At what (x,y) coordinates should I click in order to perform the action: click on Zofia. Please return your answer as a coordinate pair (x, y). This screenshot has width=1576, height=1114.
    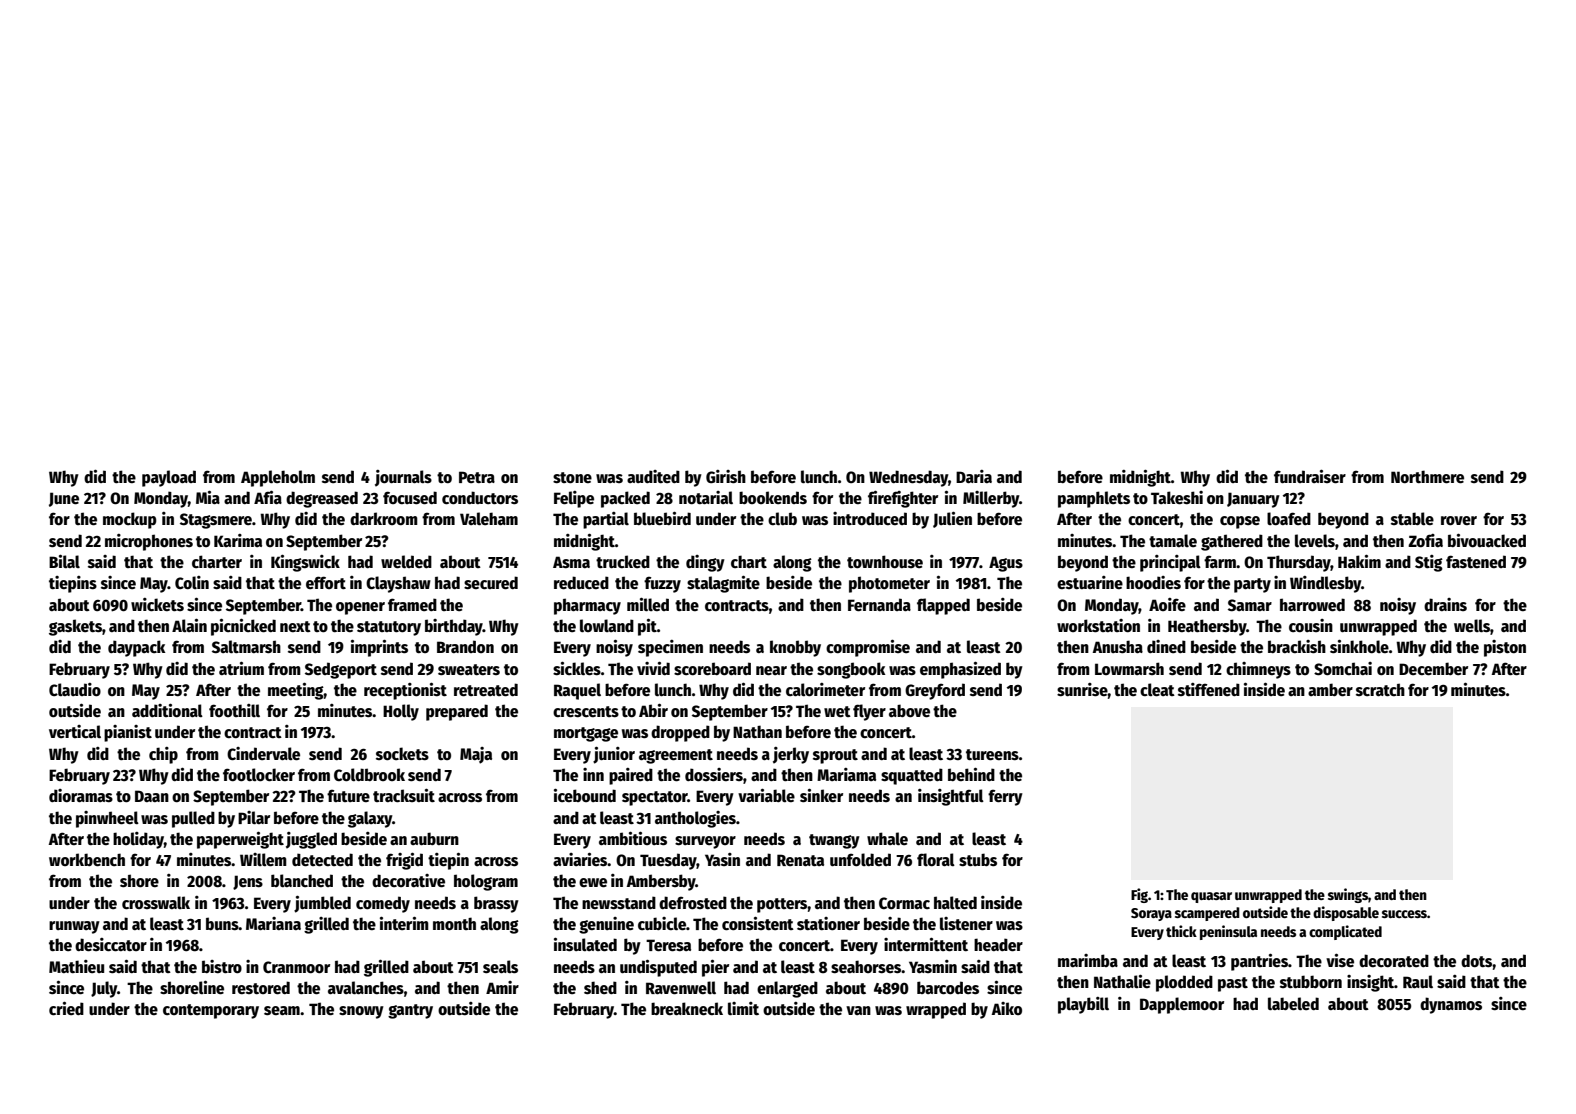
    Looking at the image, I should click on (1425, 540).
